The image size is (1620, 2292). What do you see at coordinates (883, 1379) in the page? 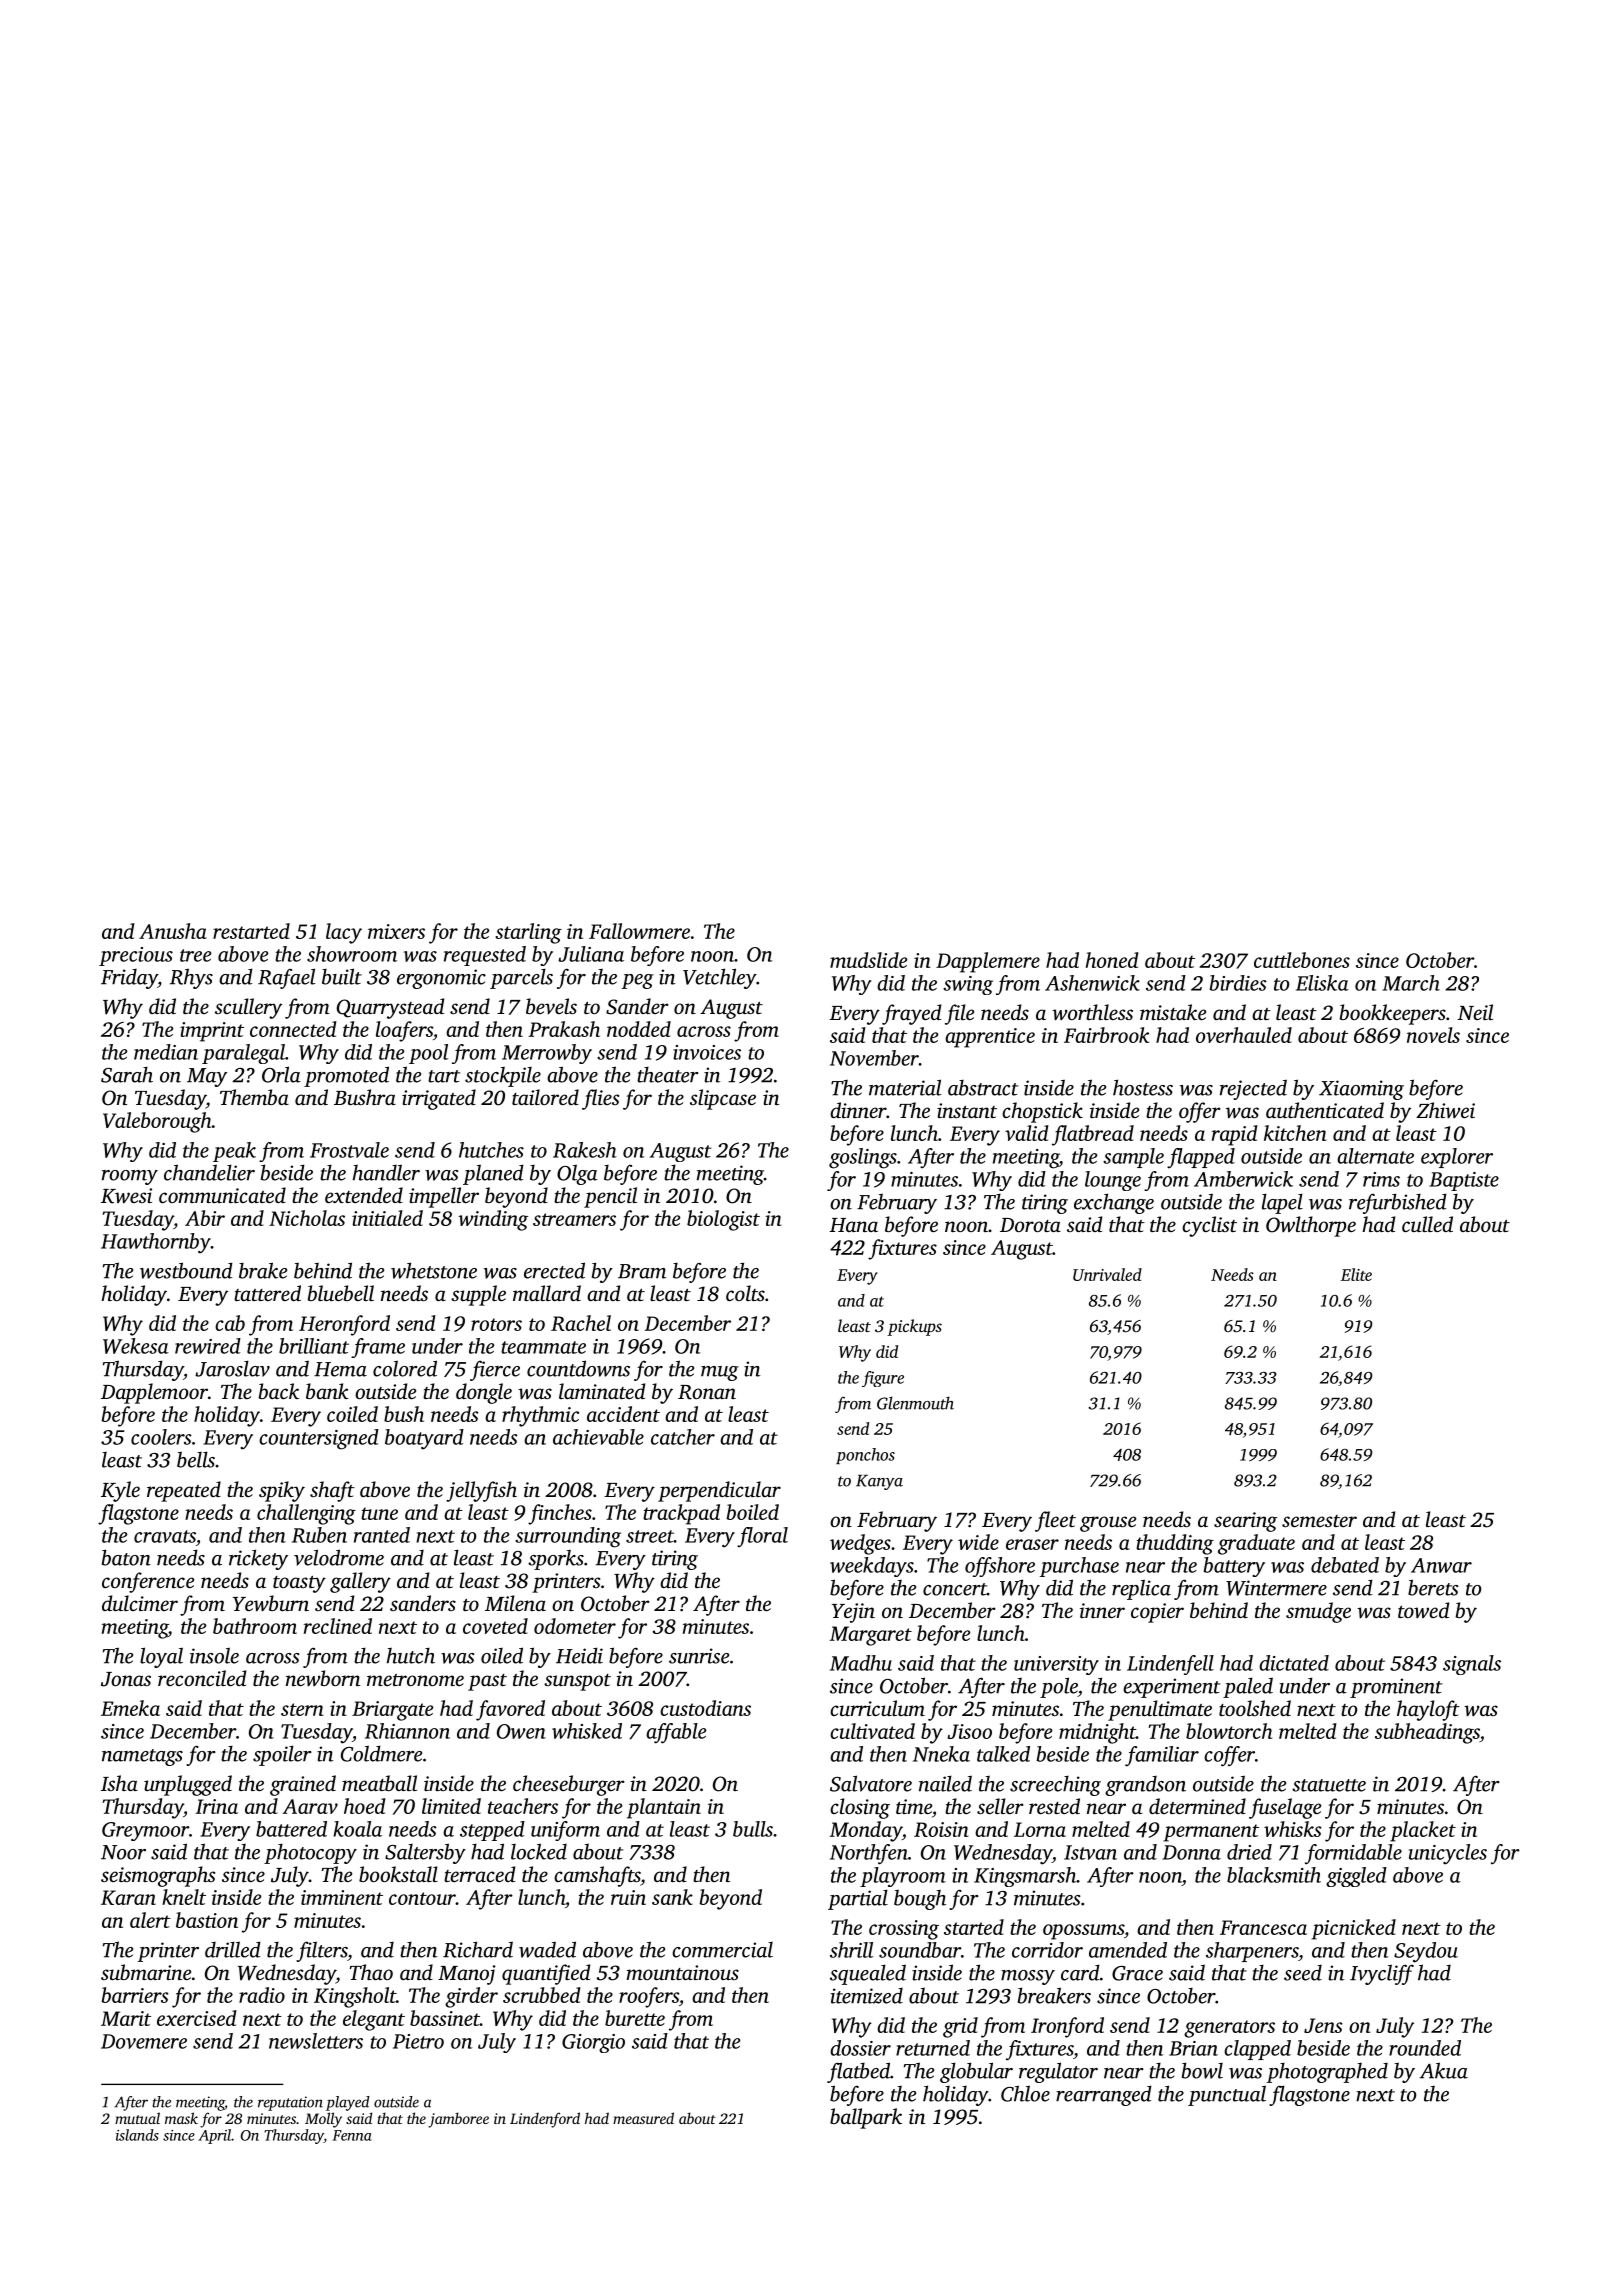
I see `figure` at bounding box center [883, 1379].
